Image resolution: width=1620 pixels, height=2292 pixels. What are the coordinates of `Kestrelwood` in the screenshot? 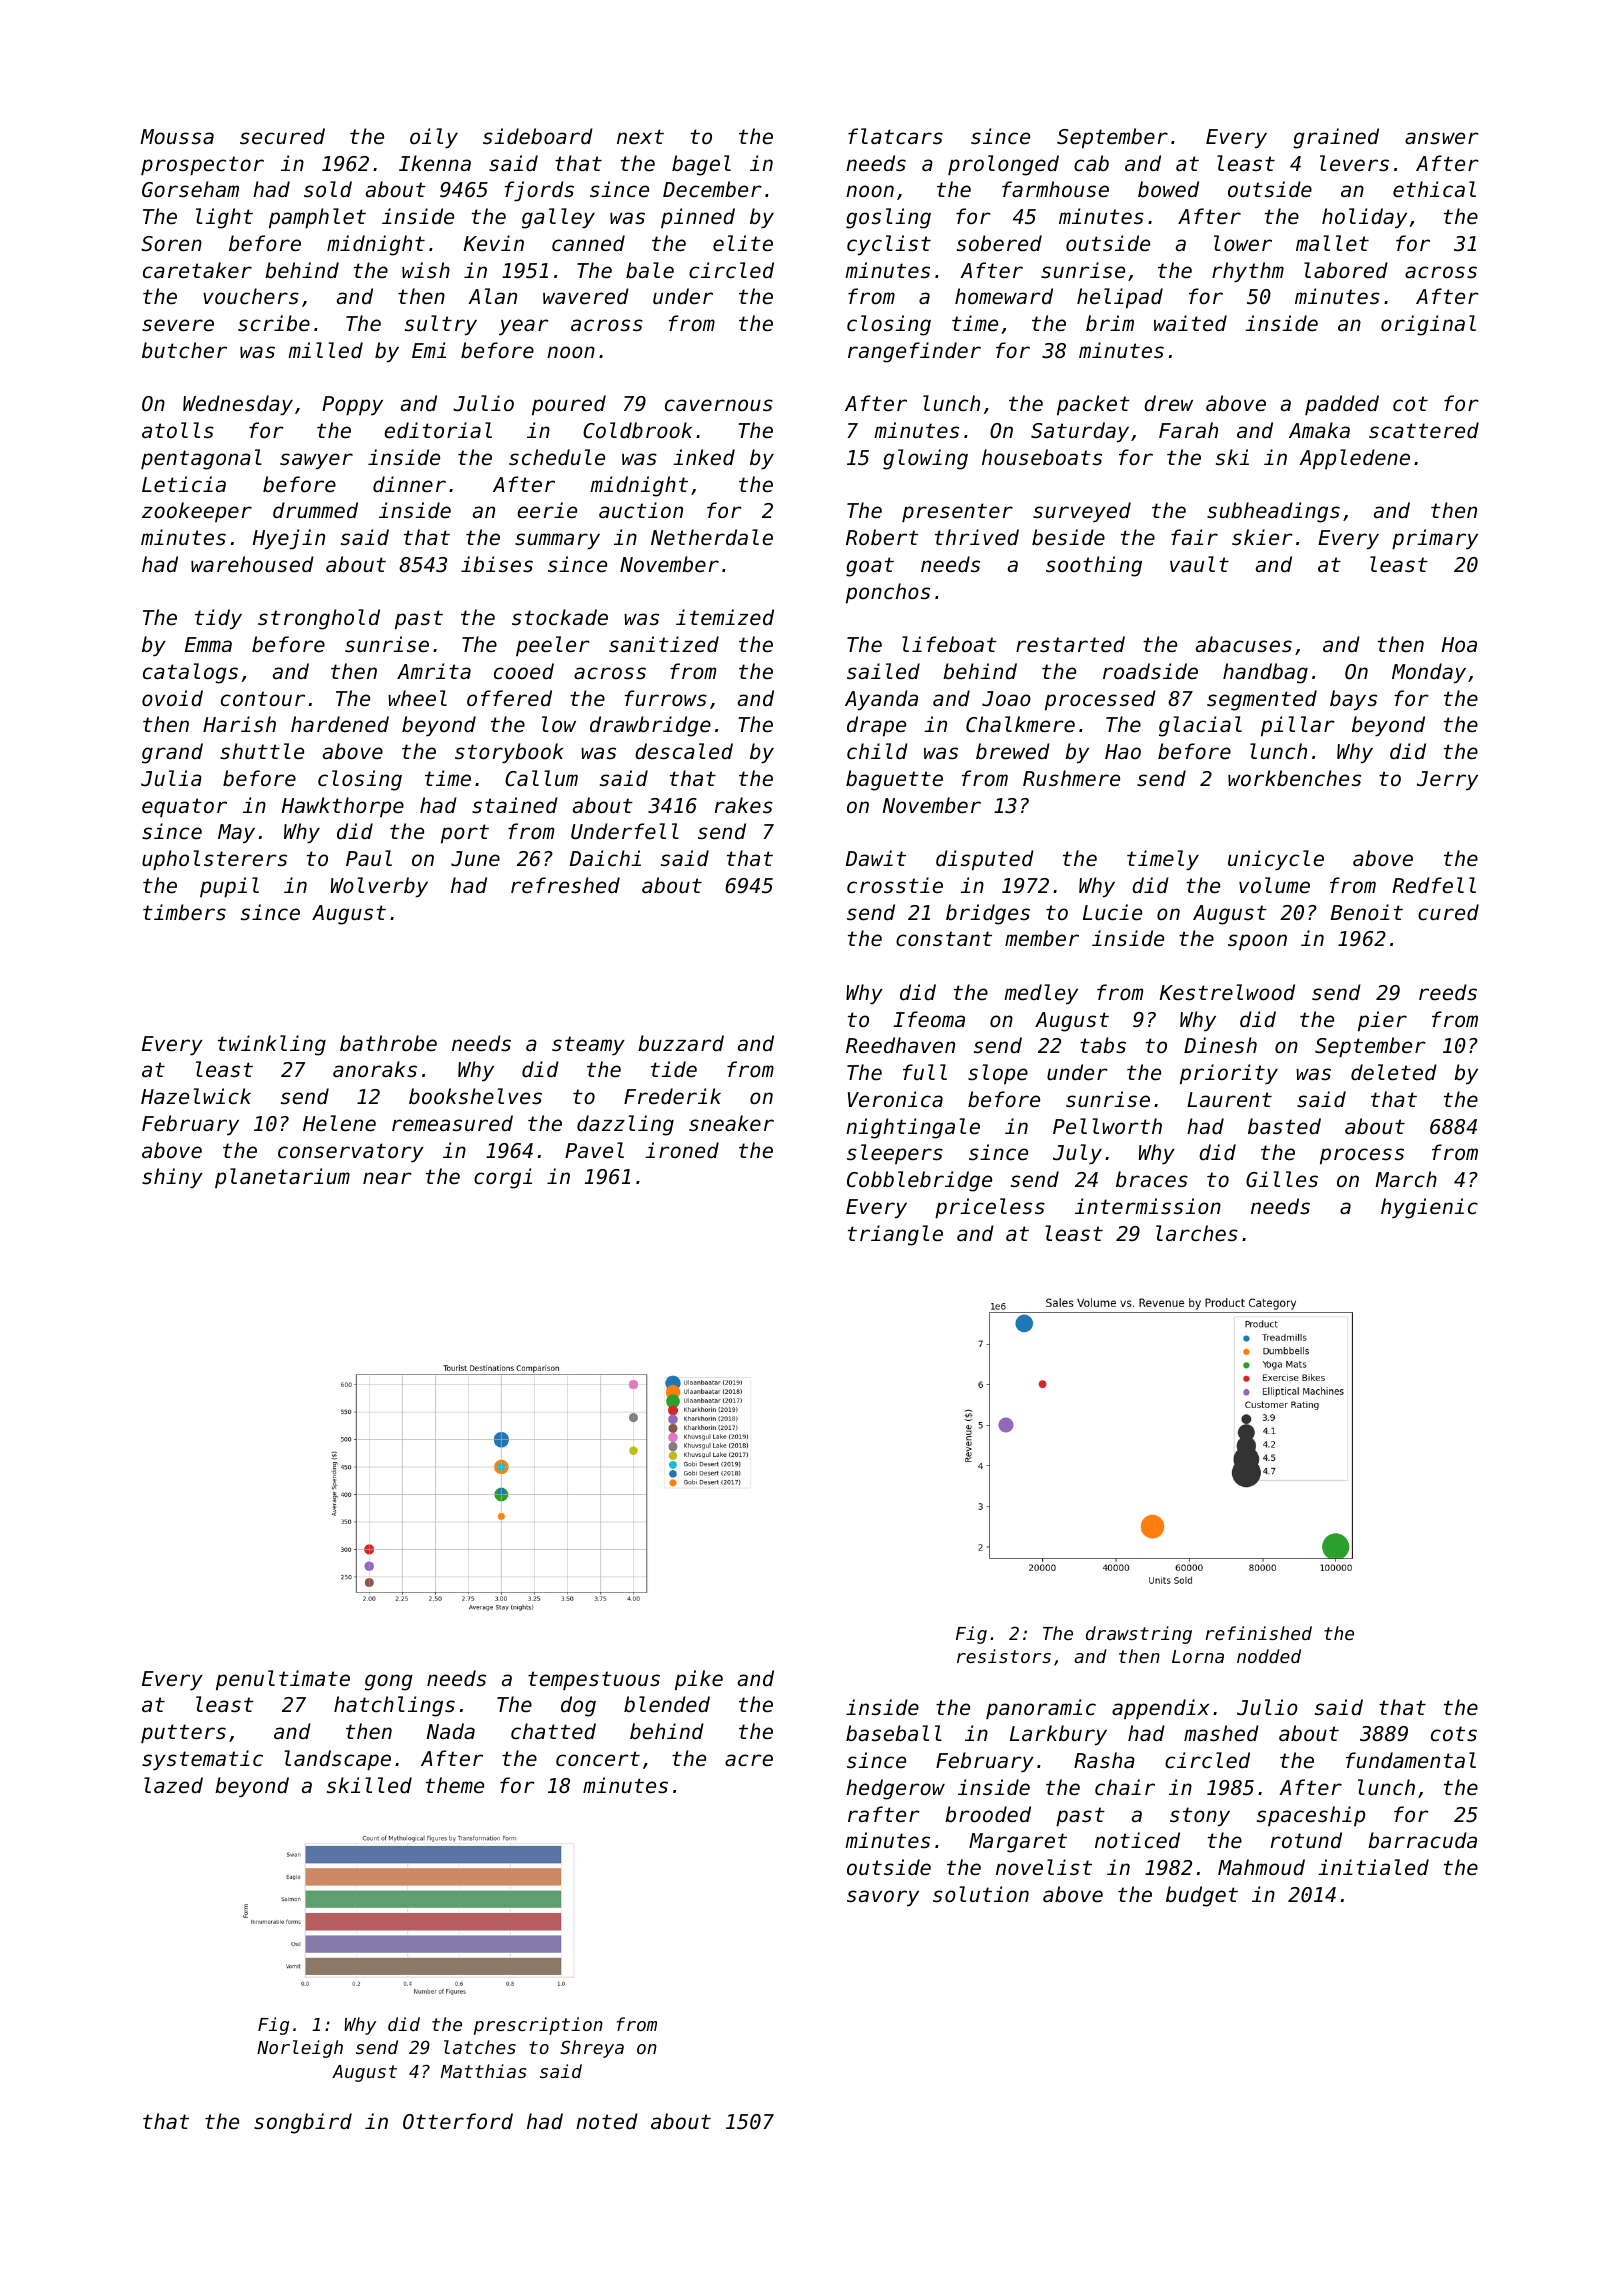 It's located at (1227, 992).
